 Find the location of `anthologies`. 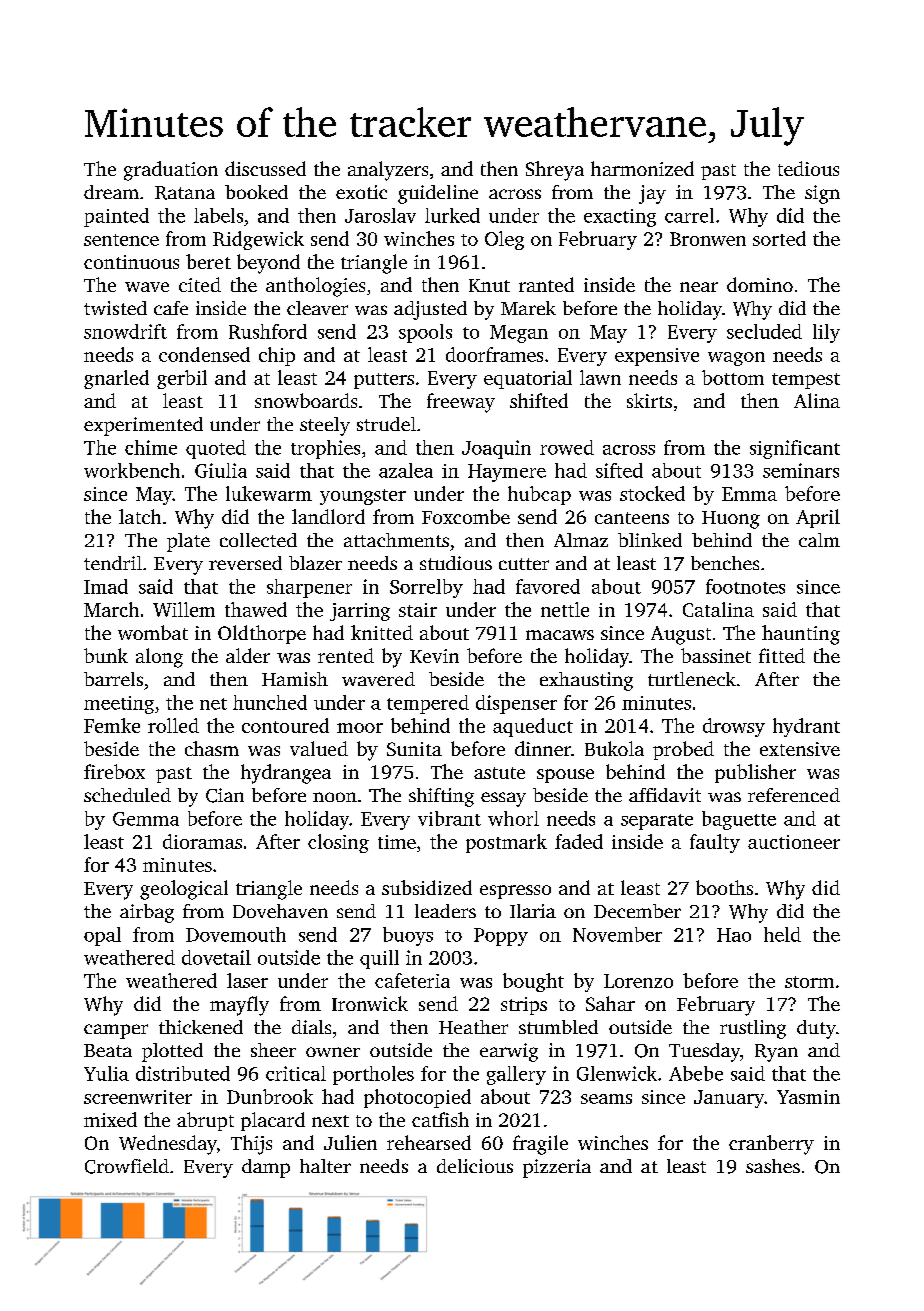

anthologies is located at coordinates (315, 287).
